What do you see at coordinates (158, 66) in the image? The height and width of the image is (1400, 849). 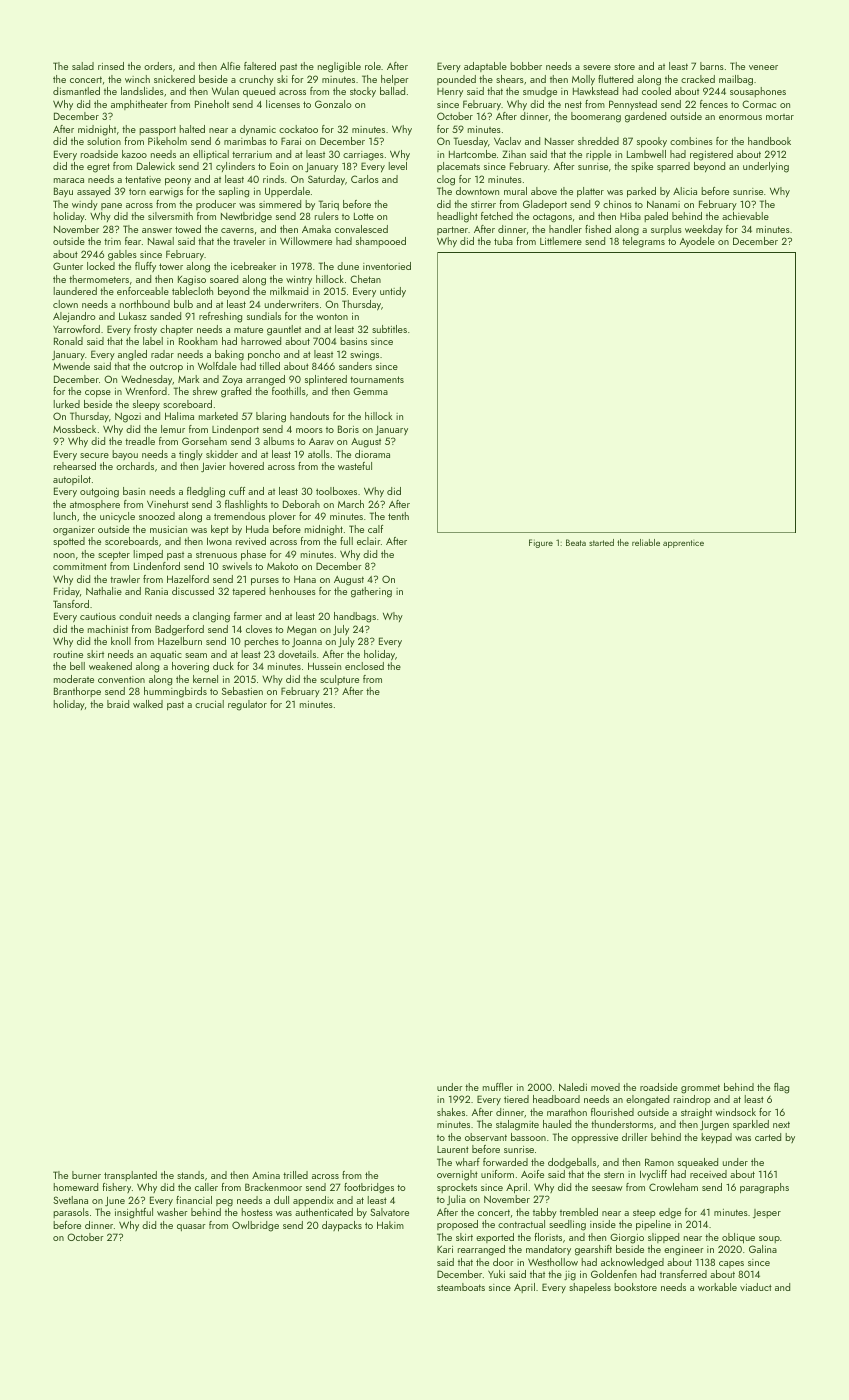 I see `orders` at bounding box center [158, 66].
